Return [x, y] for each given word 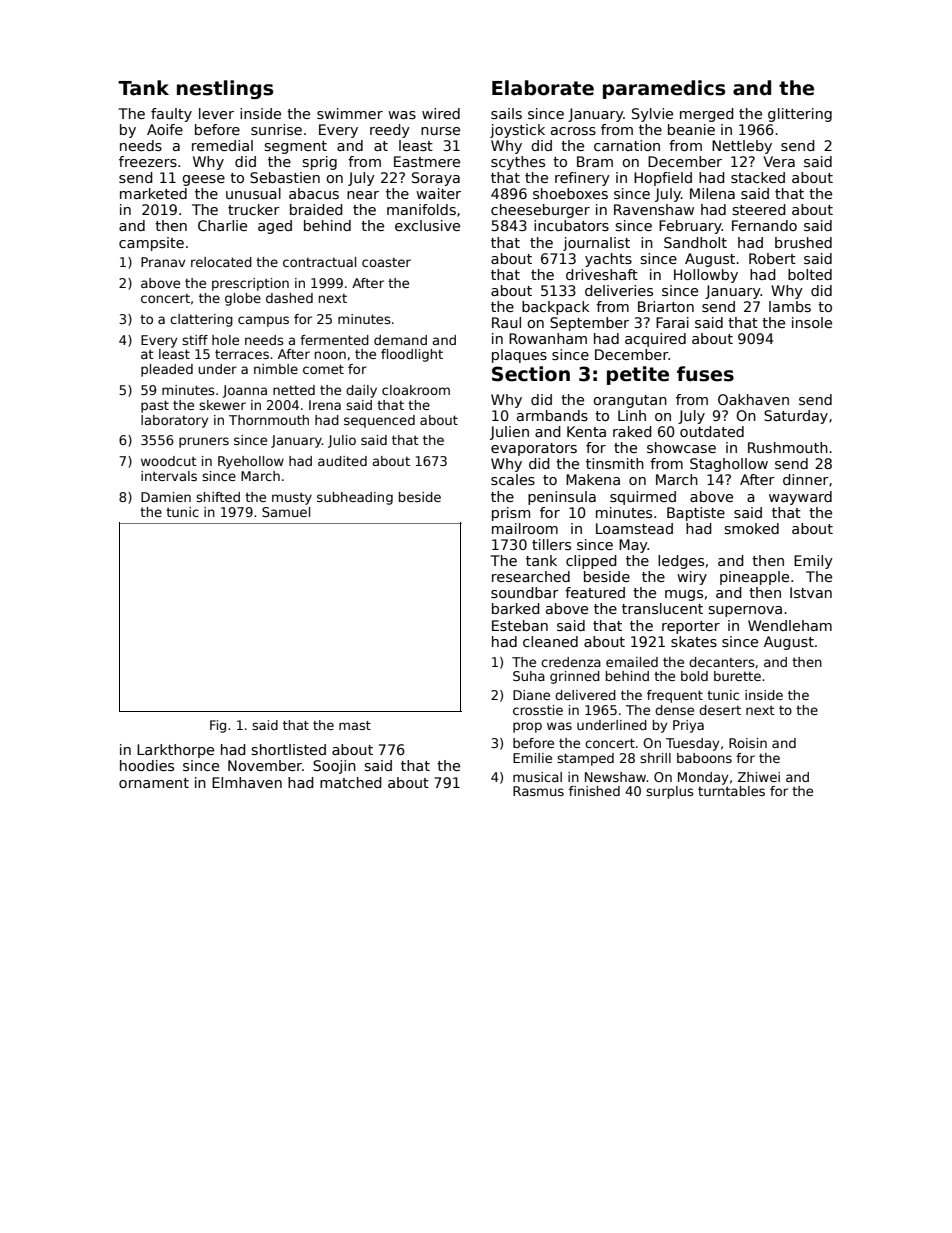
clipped [591, 562]
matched [351, 782]
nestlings [225, 89]
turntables [731, 791]
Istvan [811, 592]
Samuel [286, 512]
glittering [800, 115]
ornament [154, 783]
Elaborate [543, 88]
